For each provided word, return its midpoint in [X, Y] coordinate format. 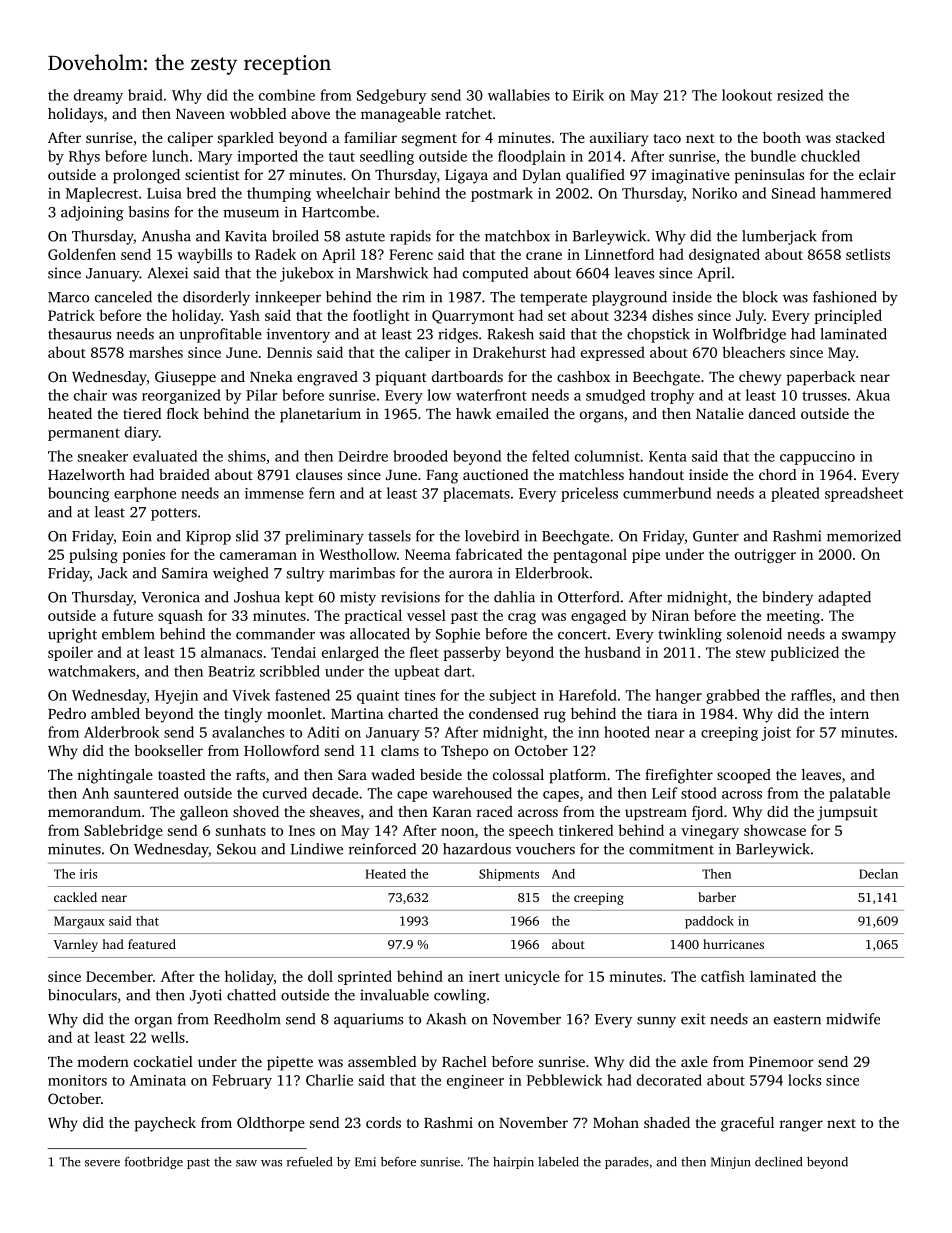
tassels [389, 536]
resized [800, 95]
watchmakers [91, 671]
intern [849, 713]
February [242, 1081]
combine [287, 95]
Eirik [588, 95]
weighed [240, 574]
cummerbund [667, 493]
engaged [598, 616]
